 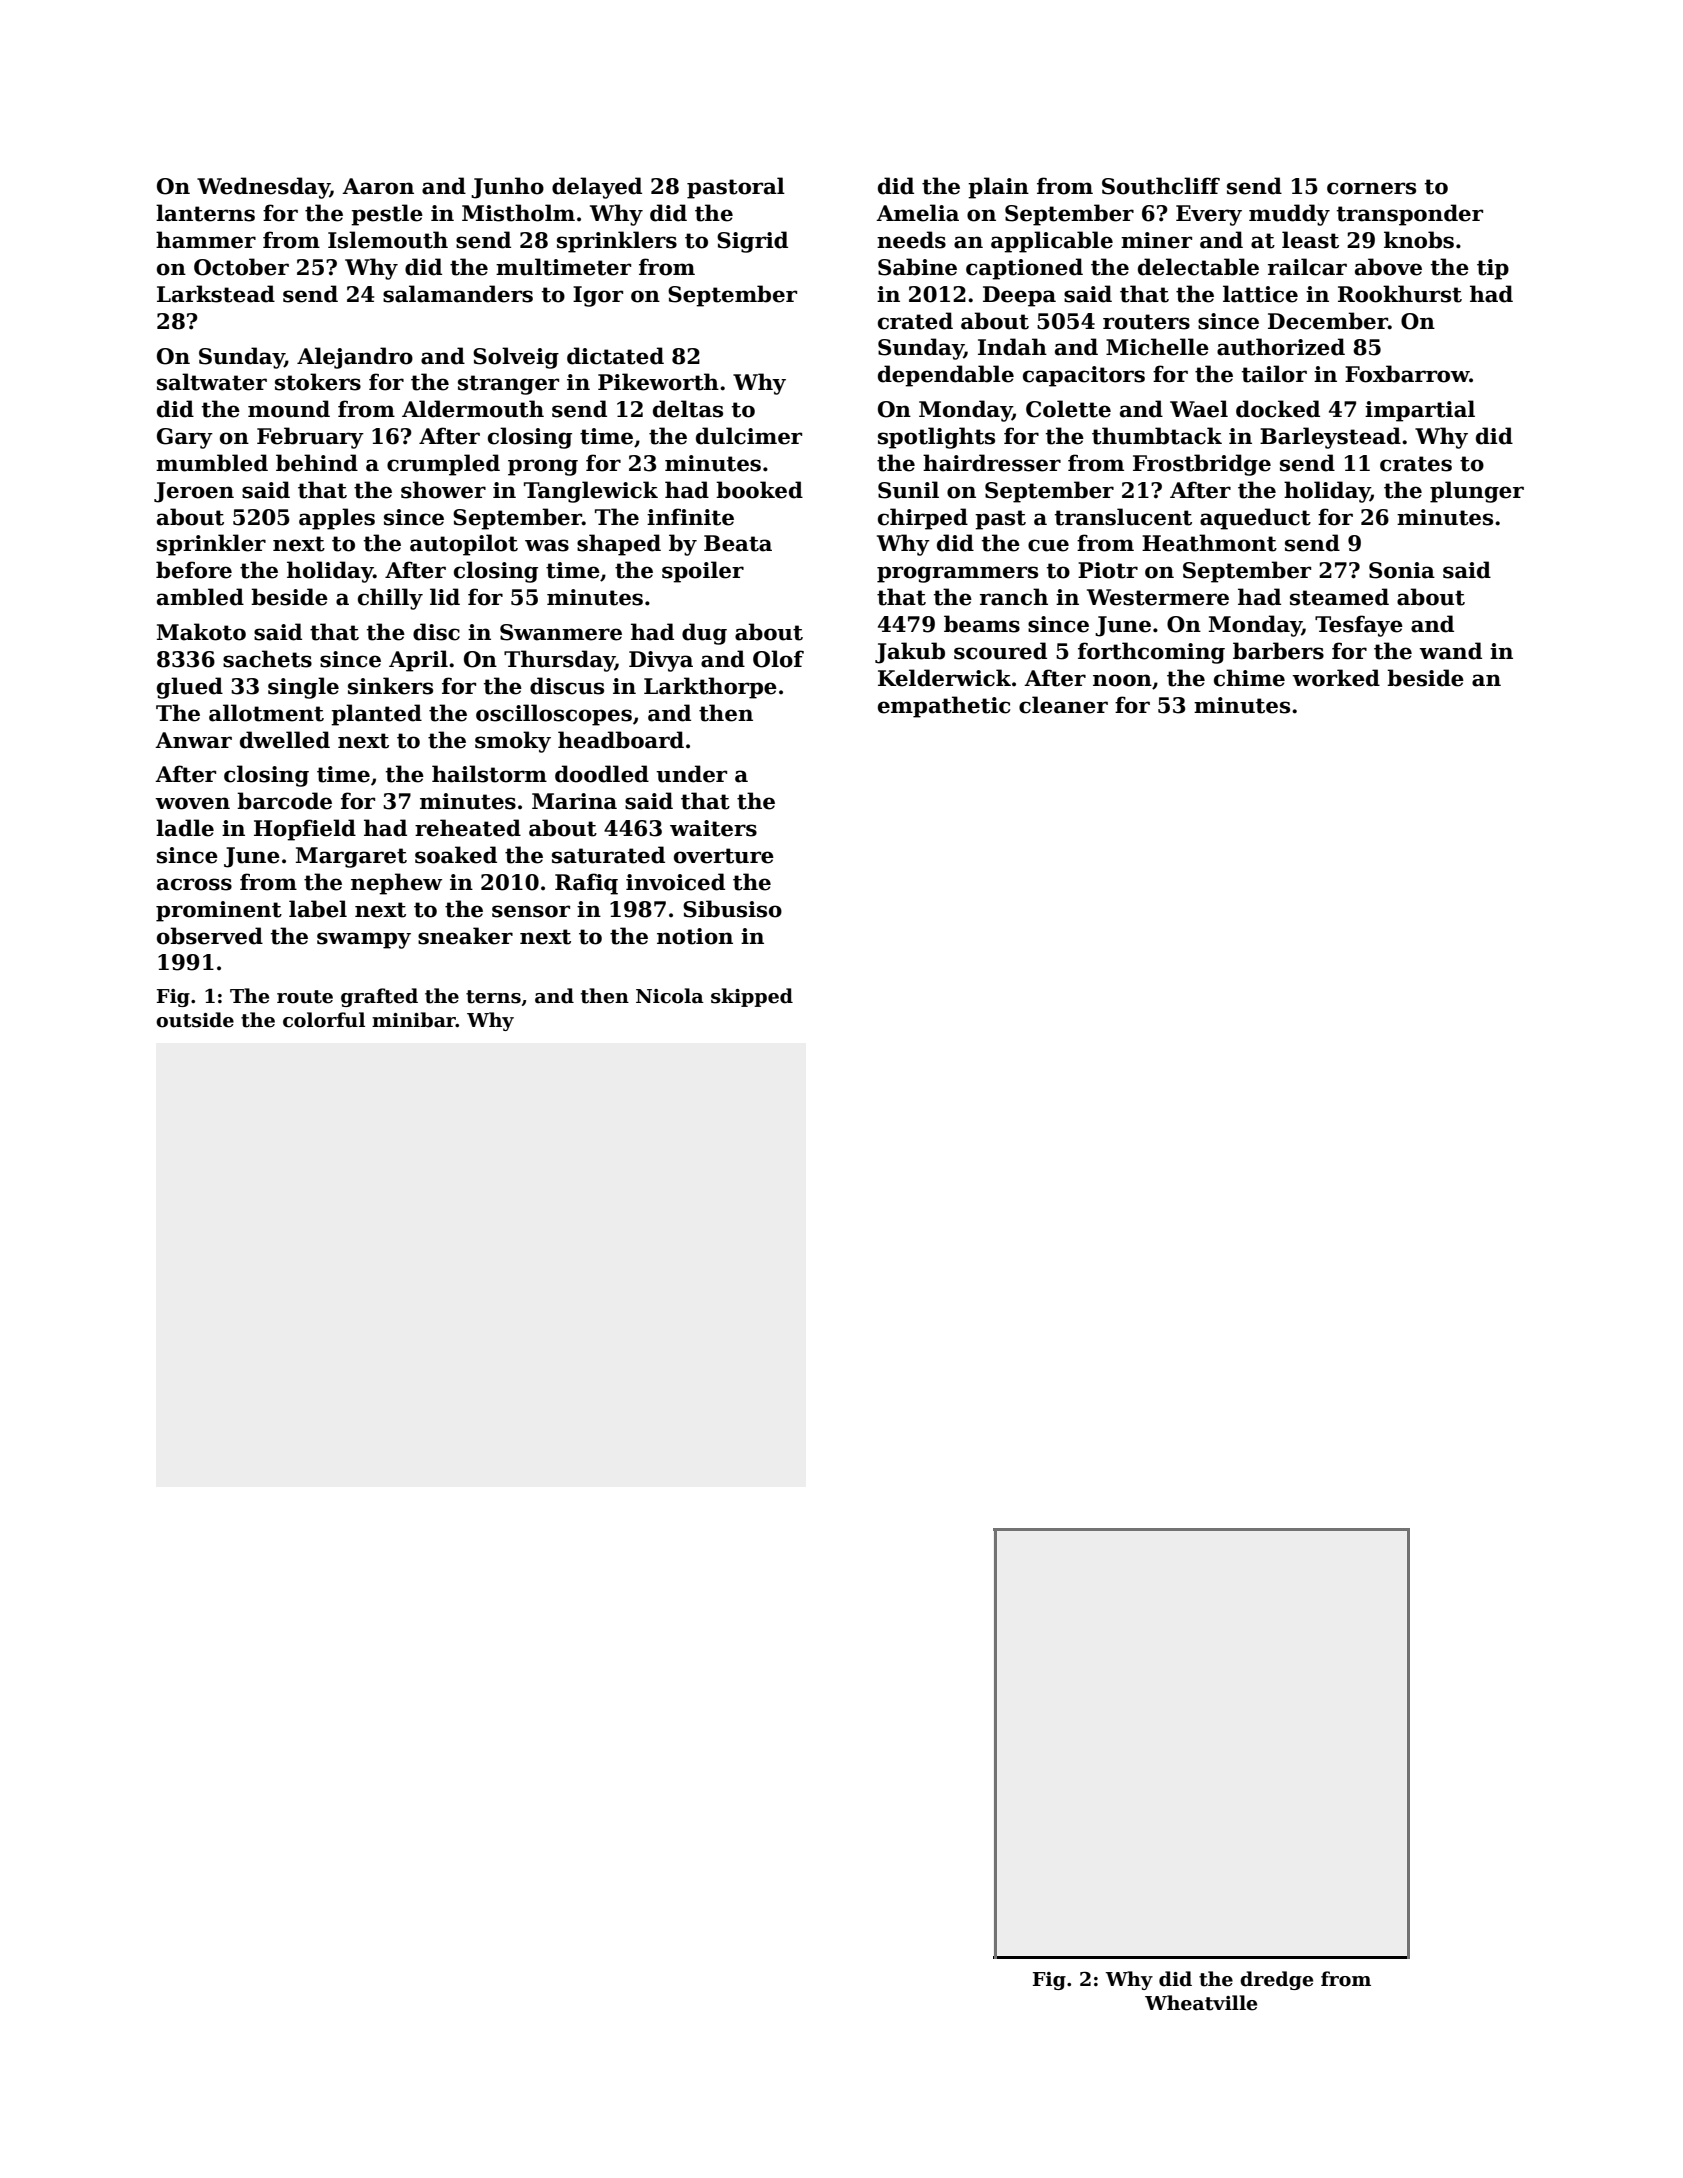 What do you see at coordinates (1255, 519) in the image?
I see `aqueduct` at bounding box center [1255, 519].
